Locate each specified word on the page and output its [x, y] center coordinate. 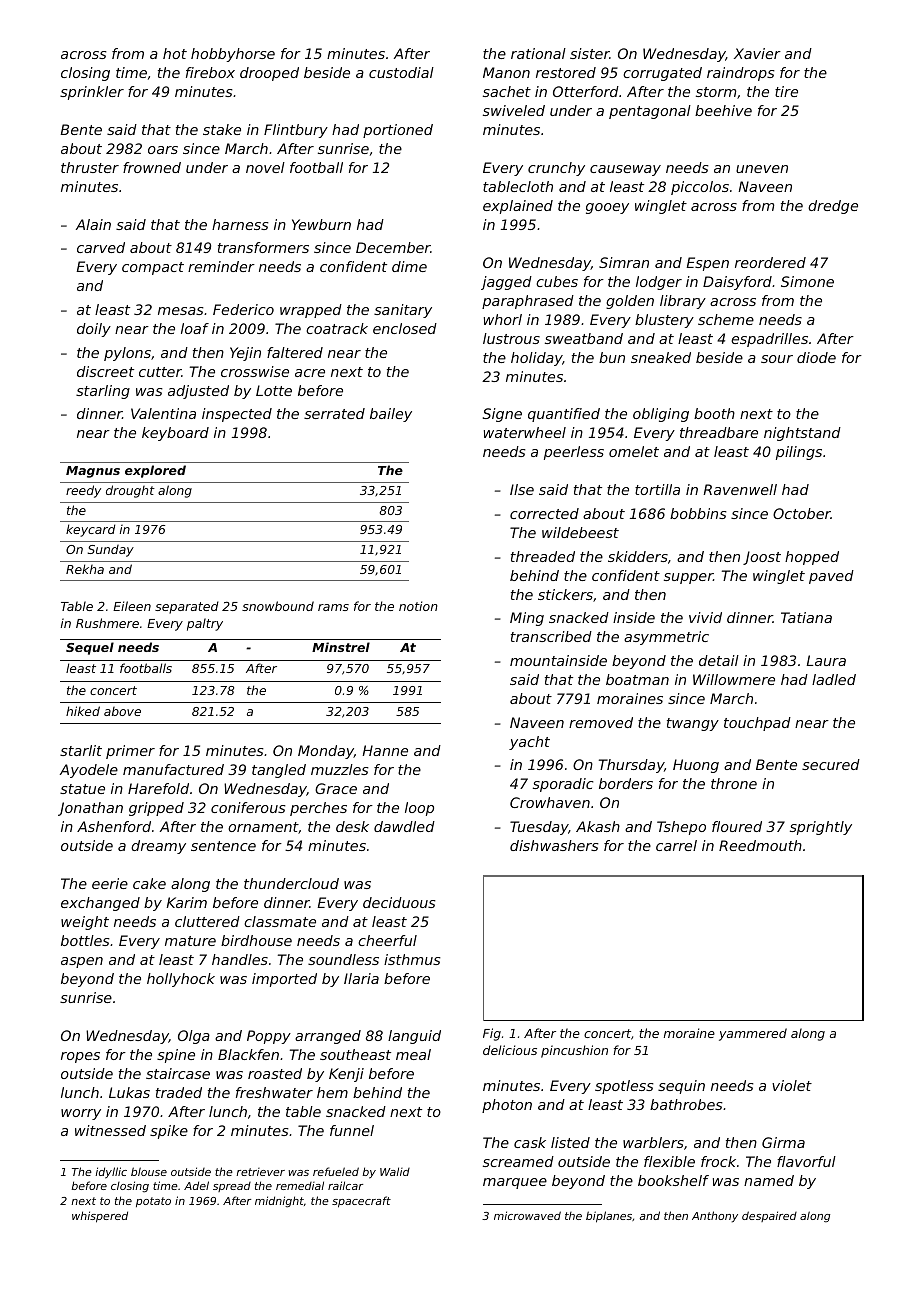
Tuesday [539, 828]
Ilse [522, 489]
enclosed [405, 328]
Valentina [163, 413]
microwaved [527, 1215]
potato [153, 1202]
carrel [676, 845]
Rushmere [107, 623]
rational [538, 53]
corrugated [662, 74]
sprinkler [92, 93]
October [802, 513]
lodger [659, 283]
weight [85, 923]
